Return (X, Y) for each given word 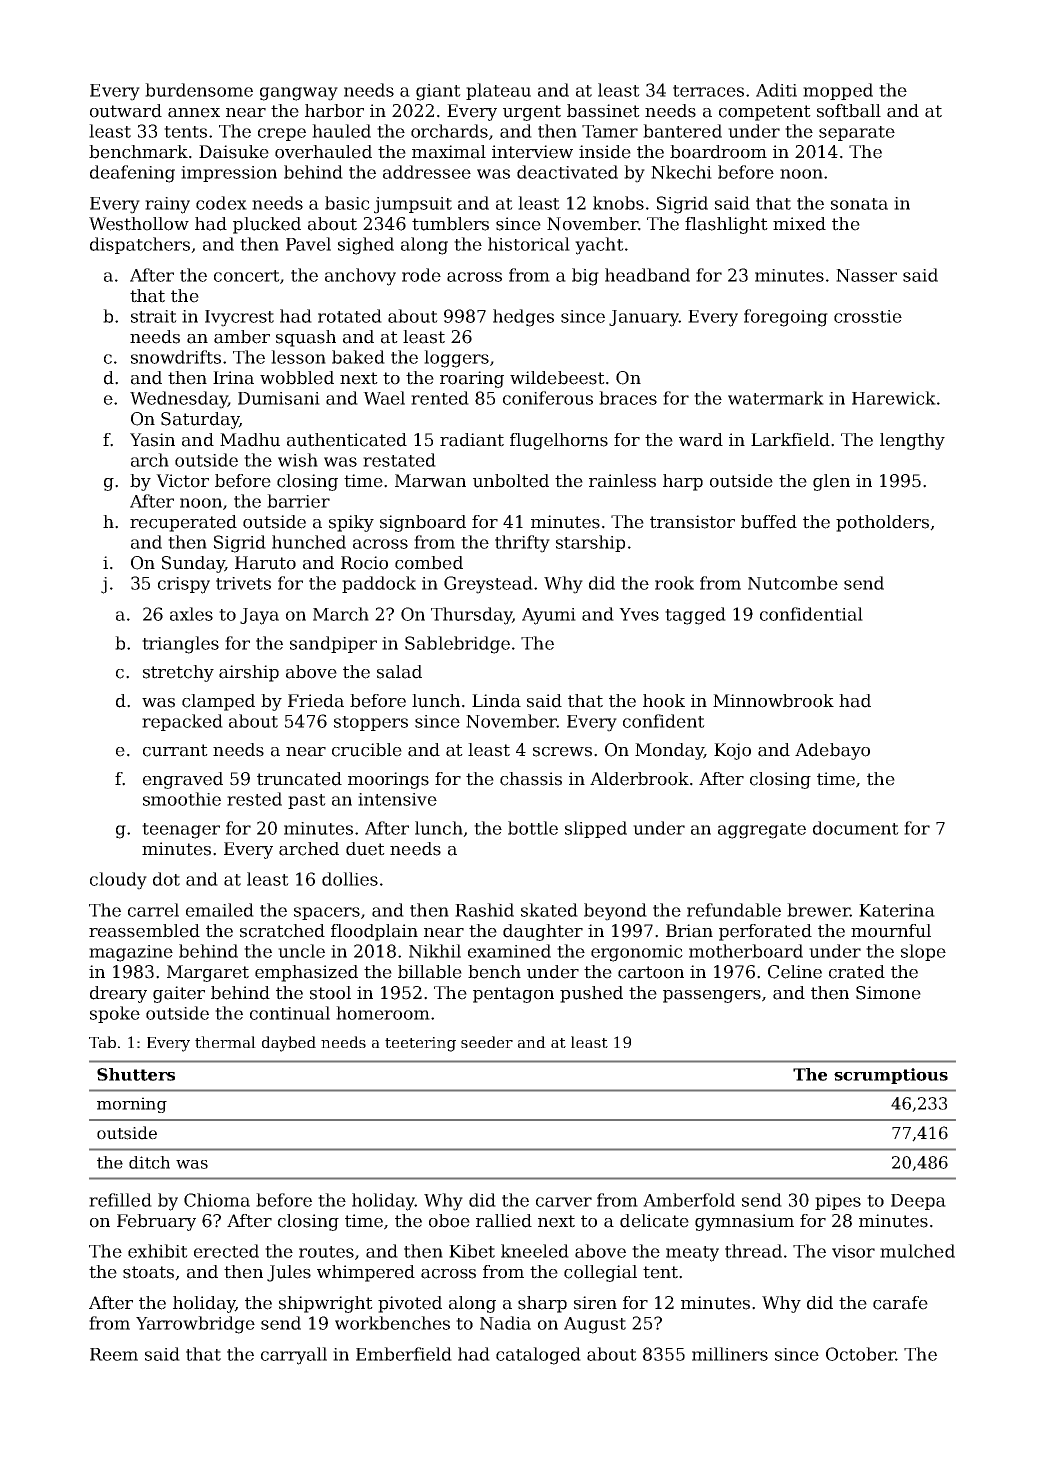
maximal (449, 152)
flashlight (726, 225)
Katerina (897, 910)
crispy (184, 585)
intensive (397, 799)
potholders (882, 523)
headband (647, 275)
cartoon (651, 972)
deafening (132, 174)
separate (857, 133)
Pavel (308, 244)
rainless (622, 481)
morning (132, 1105)
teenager (181, 831)
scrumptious (891, 1076)
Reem (114, 1354)
